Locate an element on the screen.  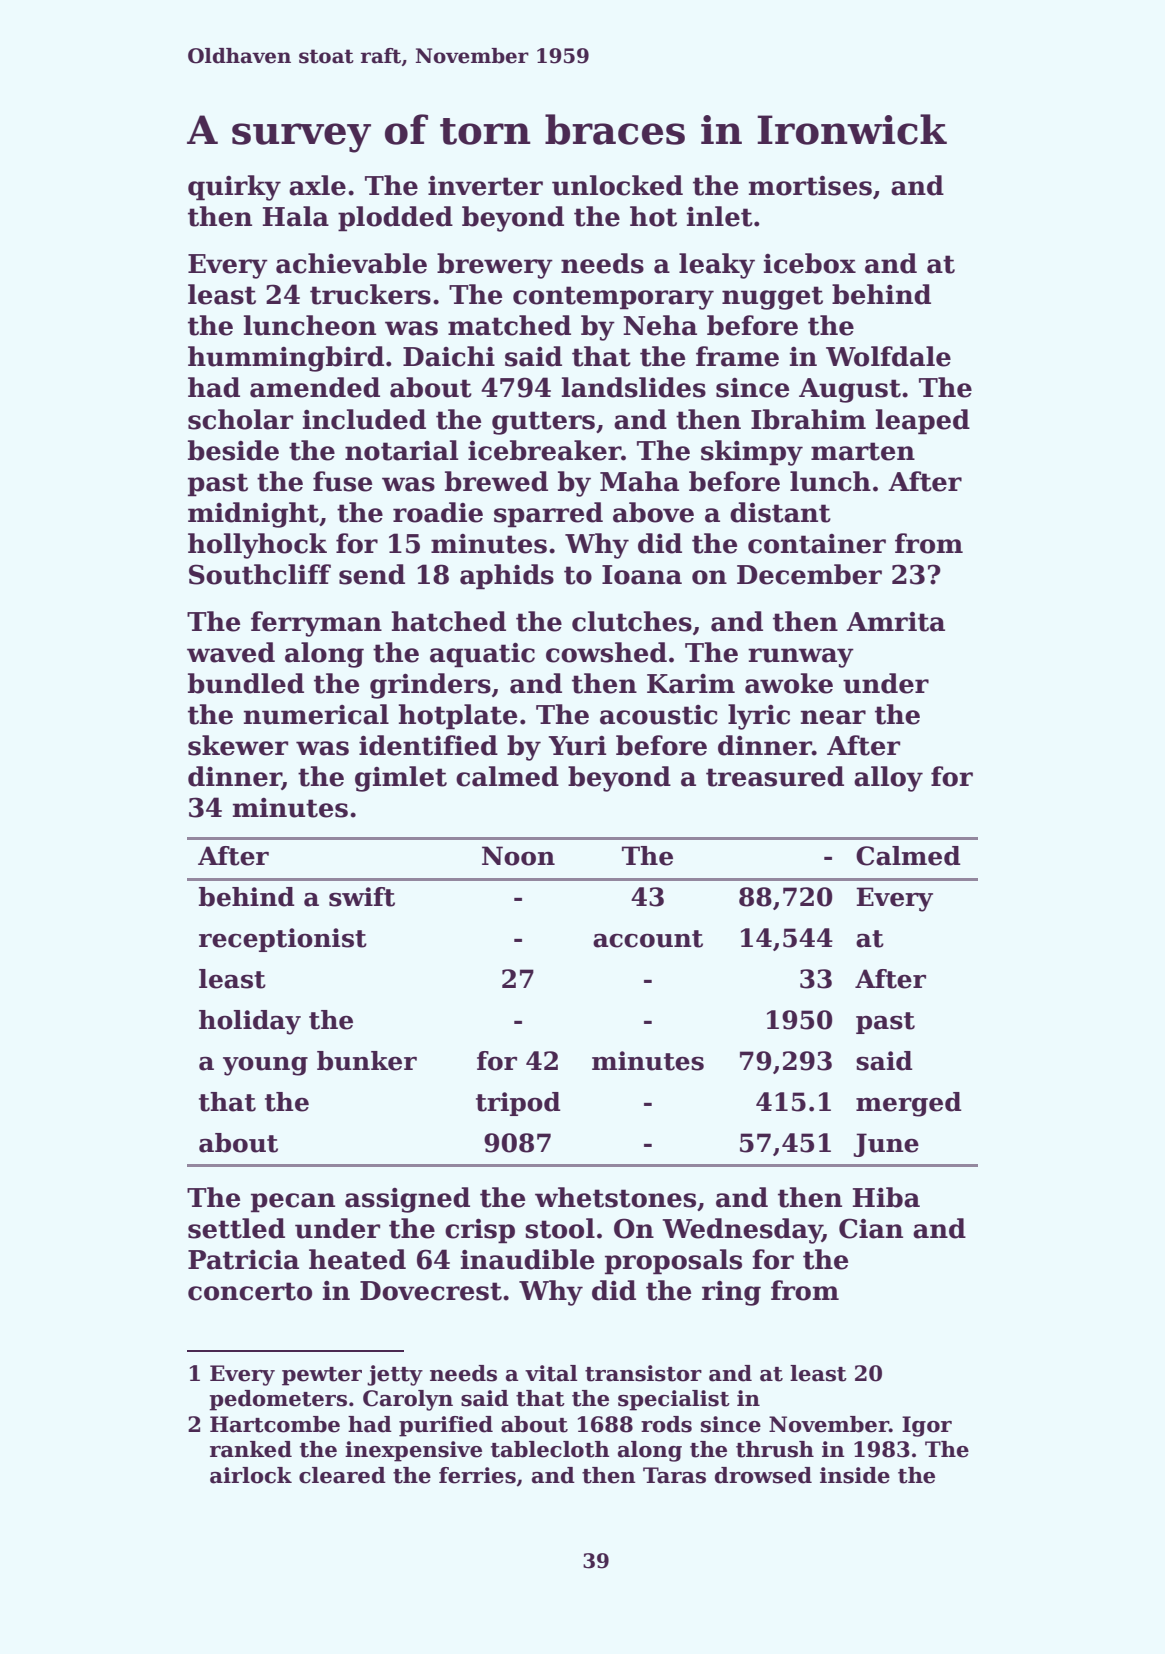
ferryman is located at coordinates (316, 624).
